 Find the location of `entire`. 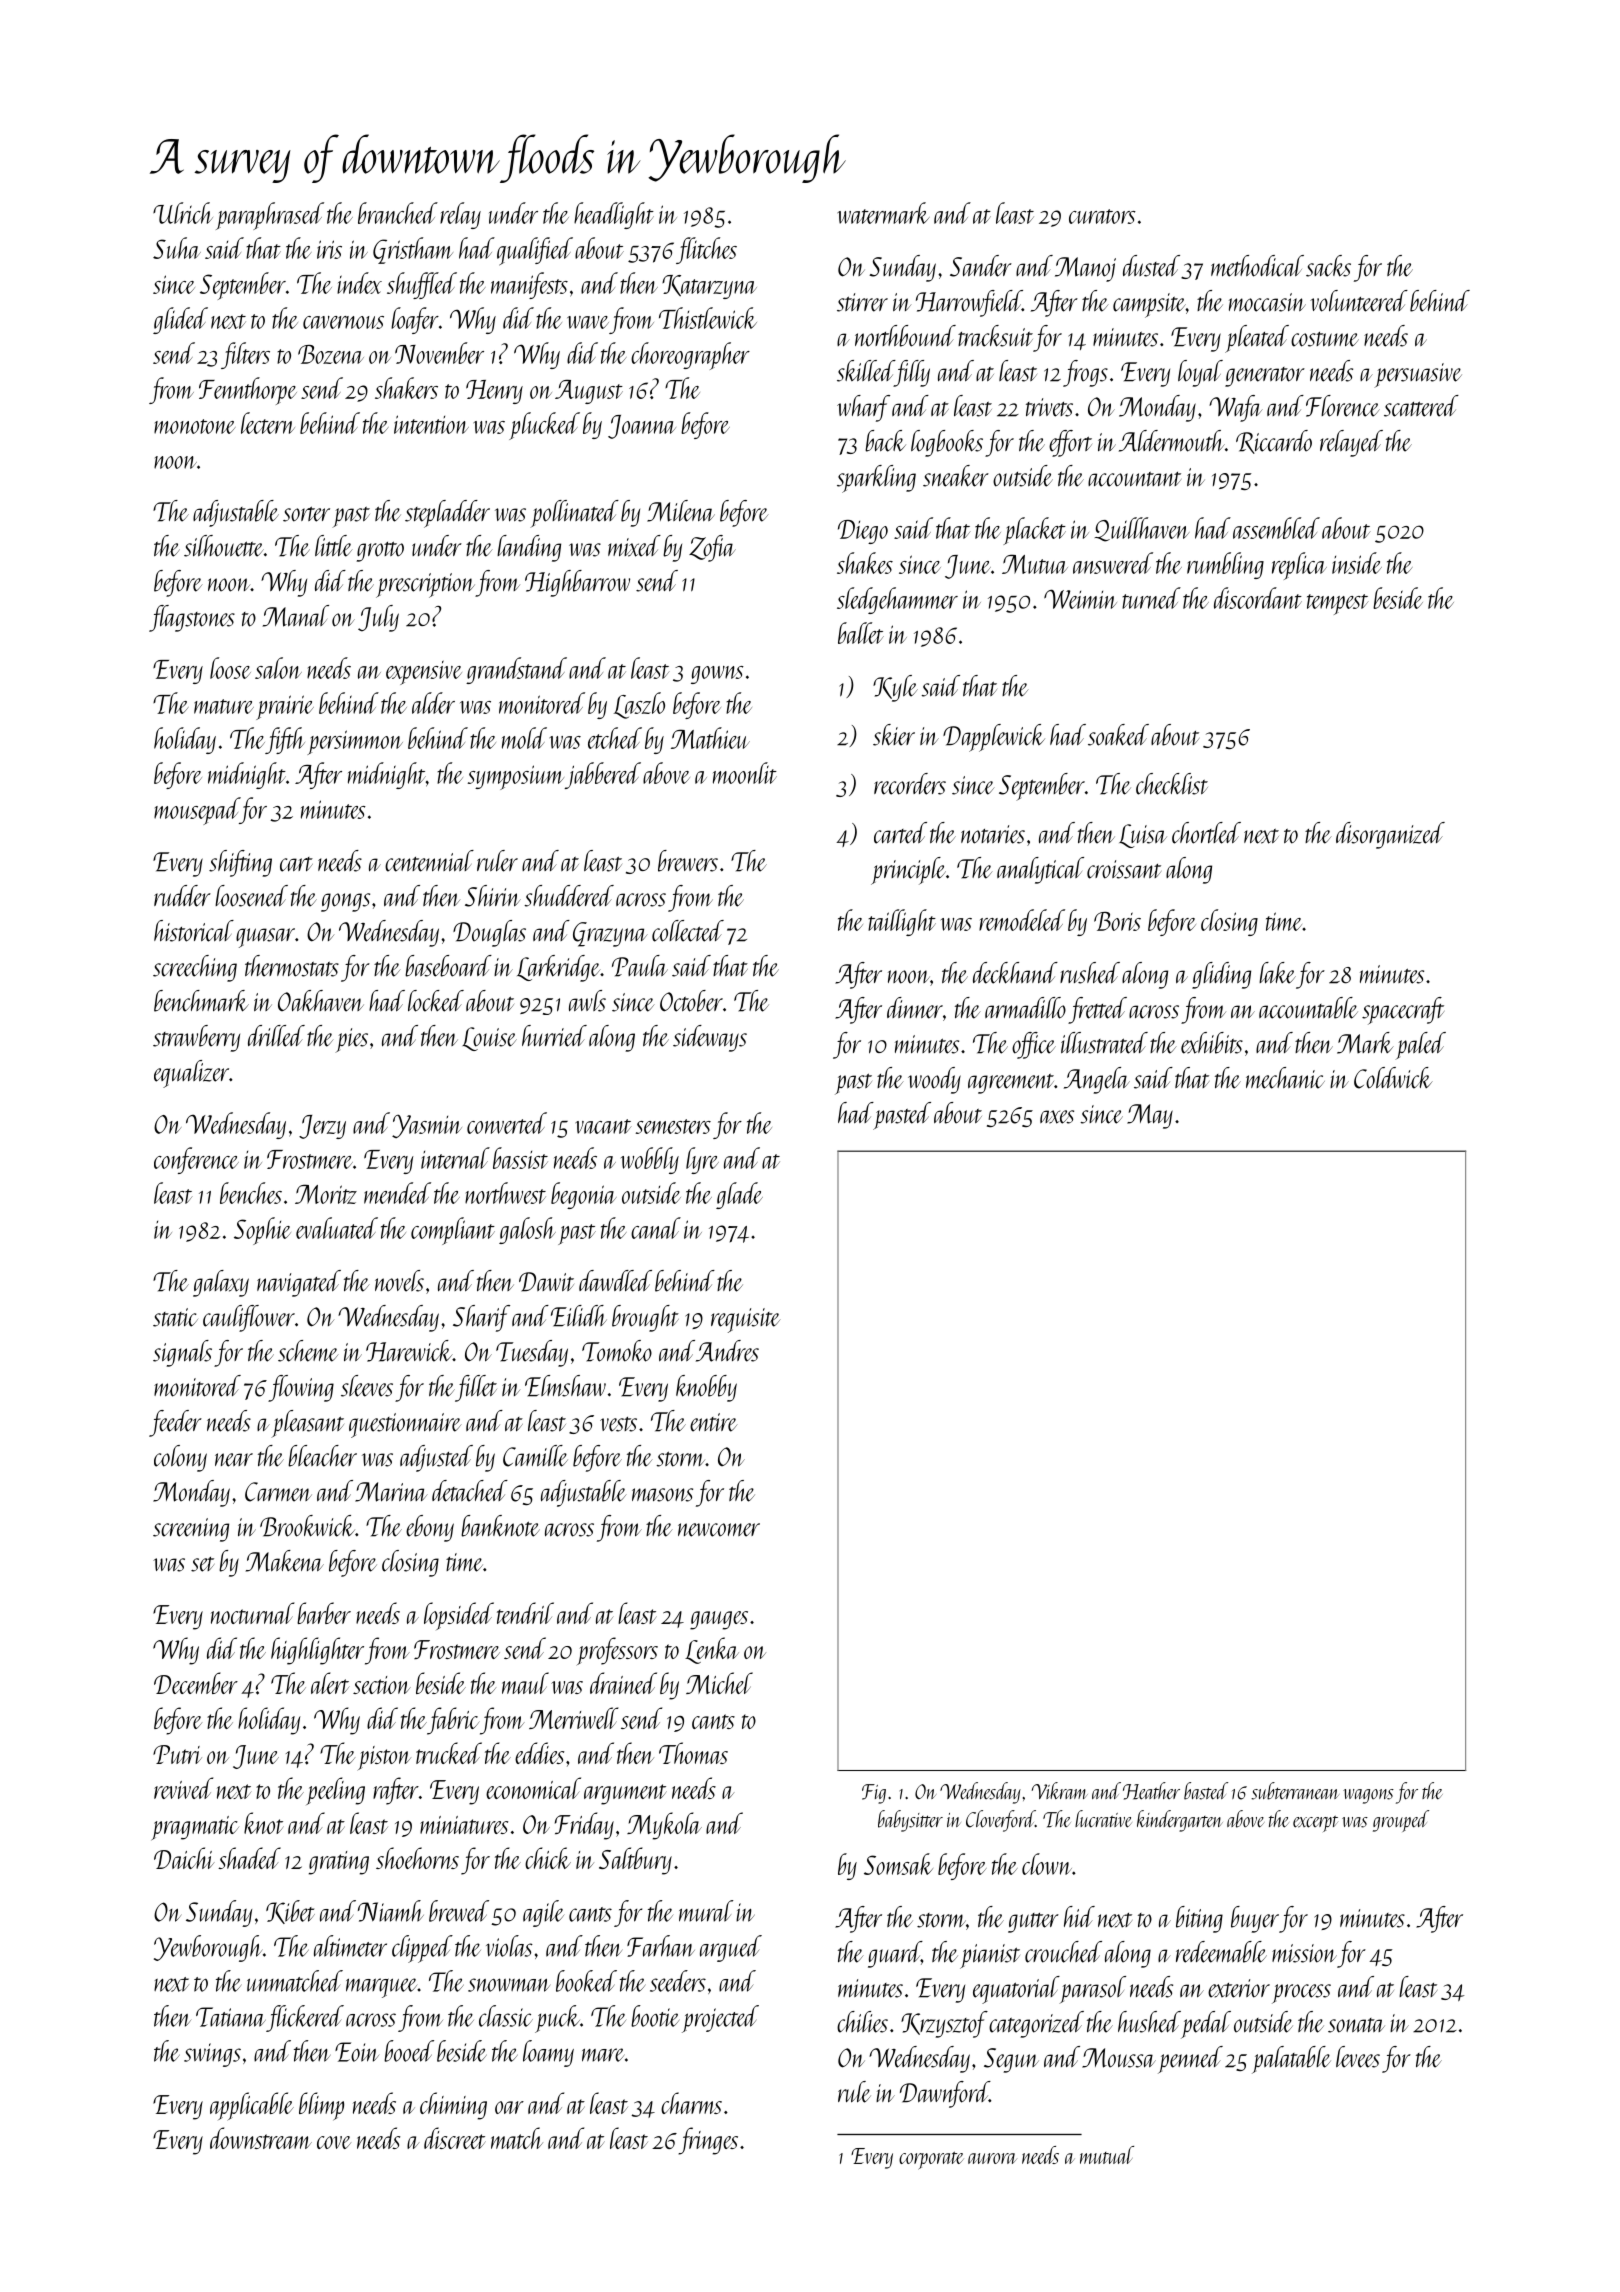

entire is located at coordinates (714, 1422).
